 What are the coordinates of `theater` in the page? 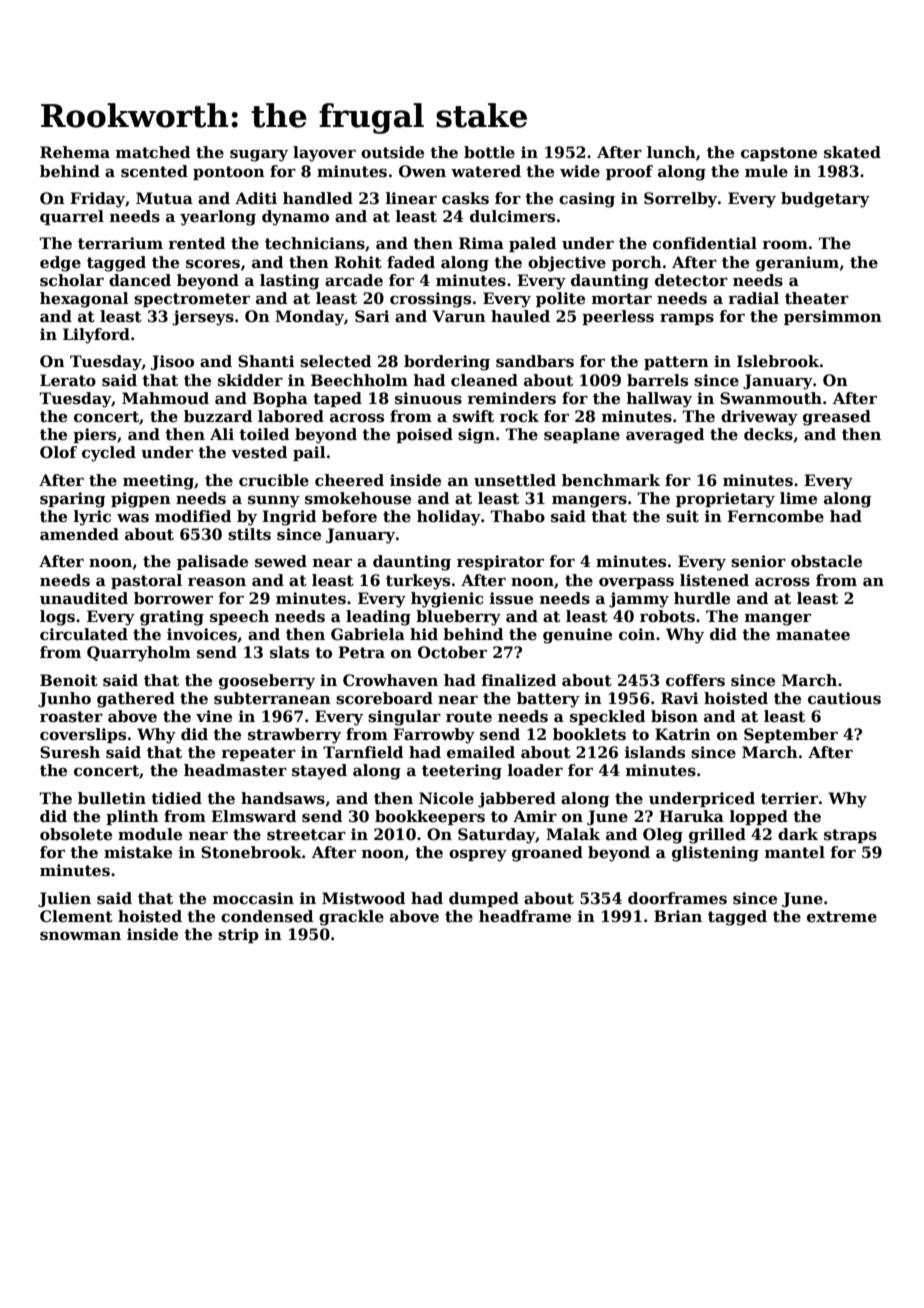 It's located at (817, 298).
